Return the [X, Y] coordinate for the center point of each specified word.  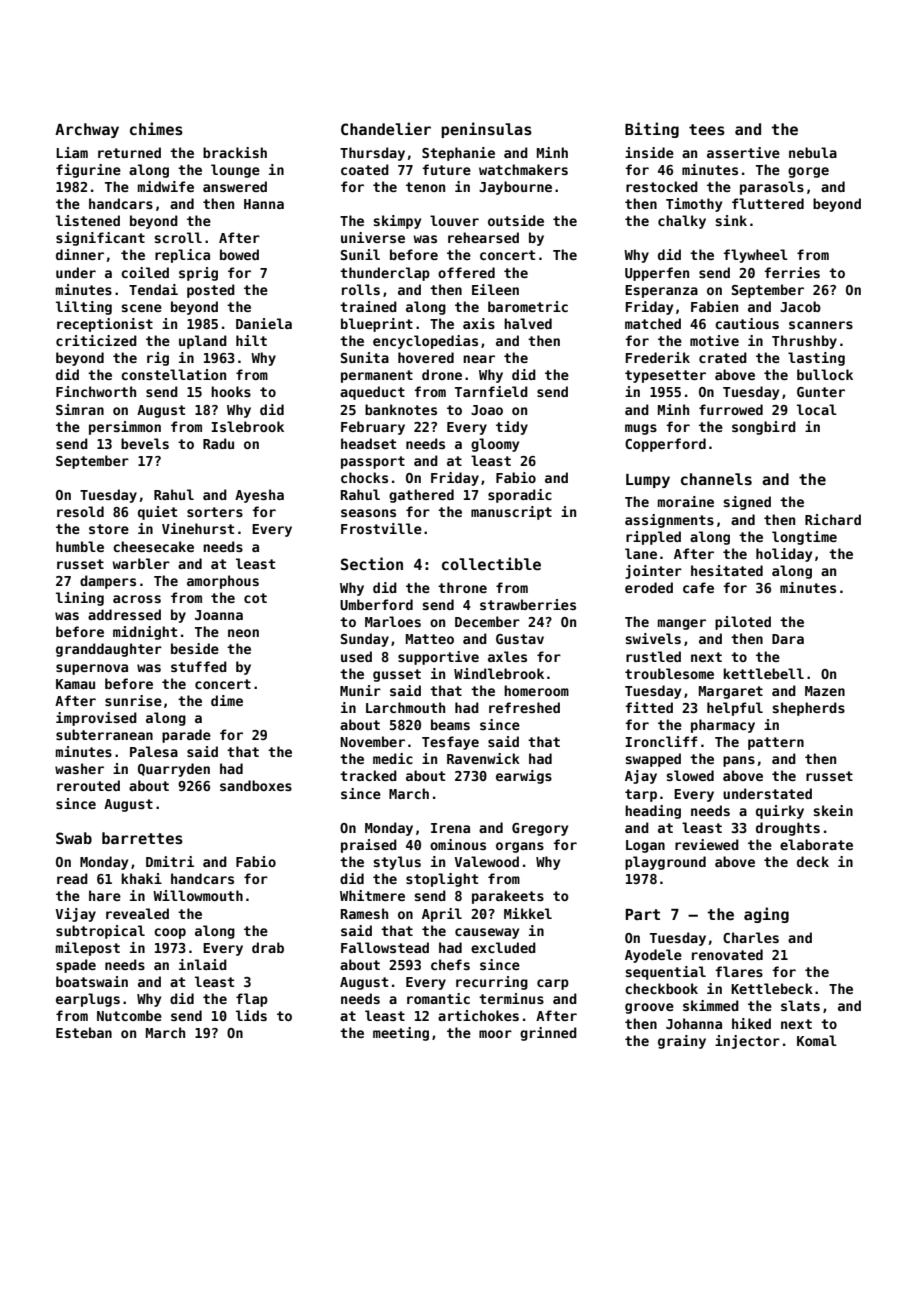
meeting [401, 1034]
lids [251, 1015]
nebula [813, 152]
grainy [682, 1042]
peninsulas [486, 130]
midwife [166, 186]
